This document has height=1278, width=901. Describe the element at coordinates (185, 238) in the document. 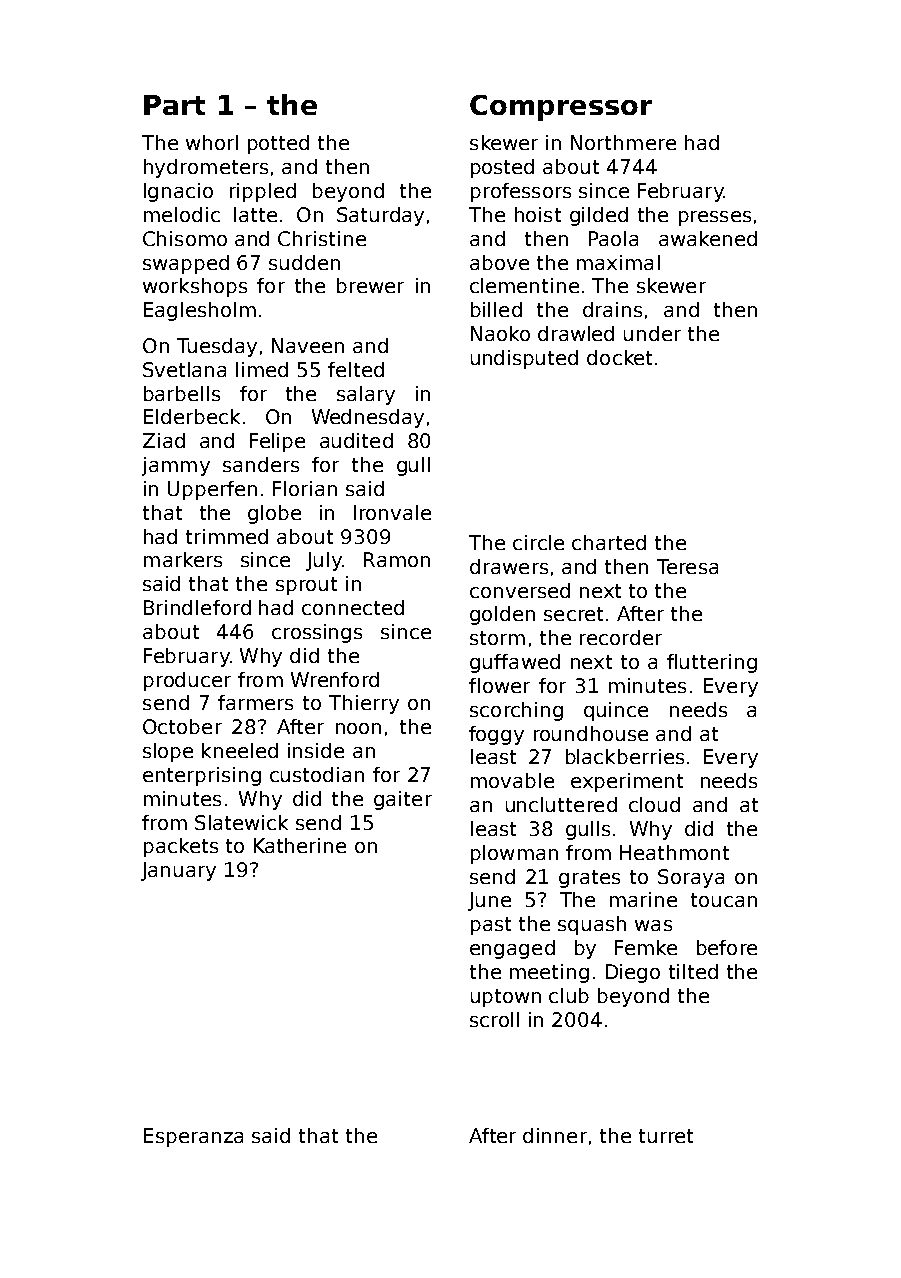

I see `Chisomo` at that location.
